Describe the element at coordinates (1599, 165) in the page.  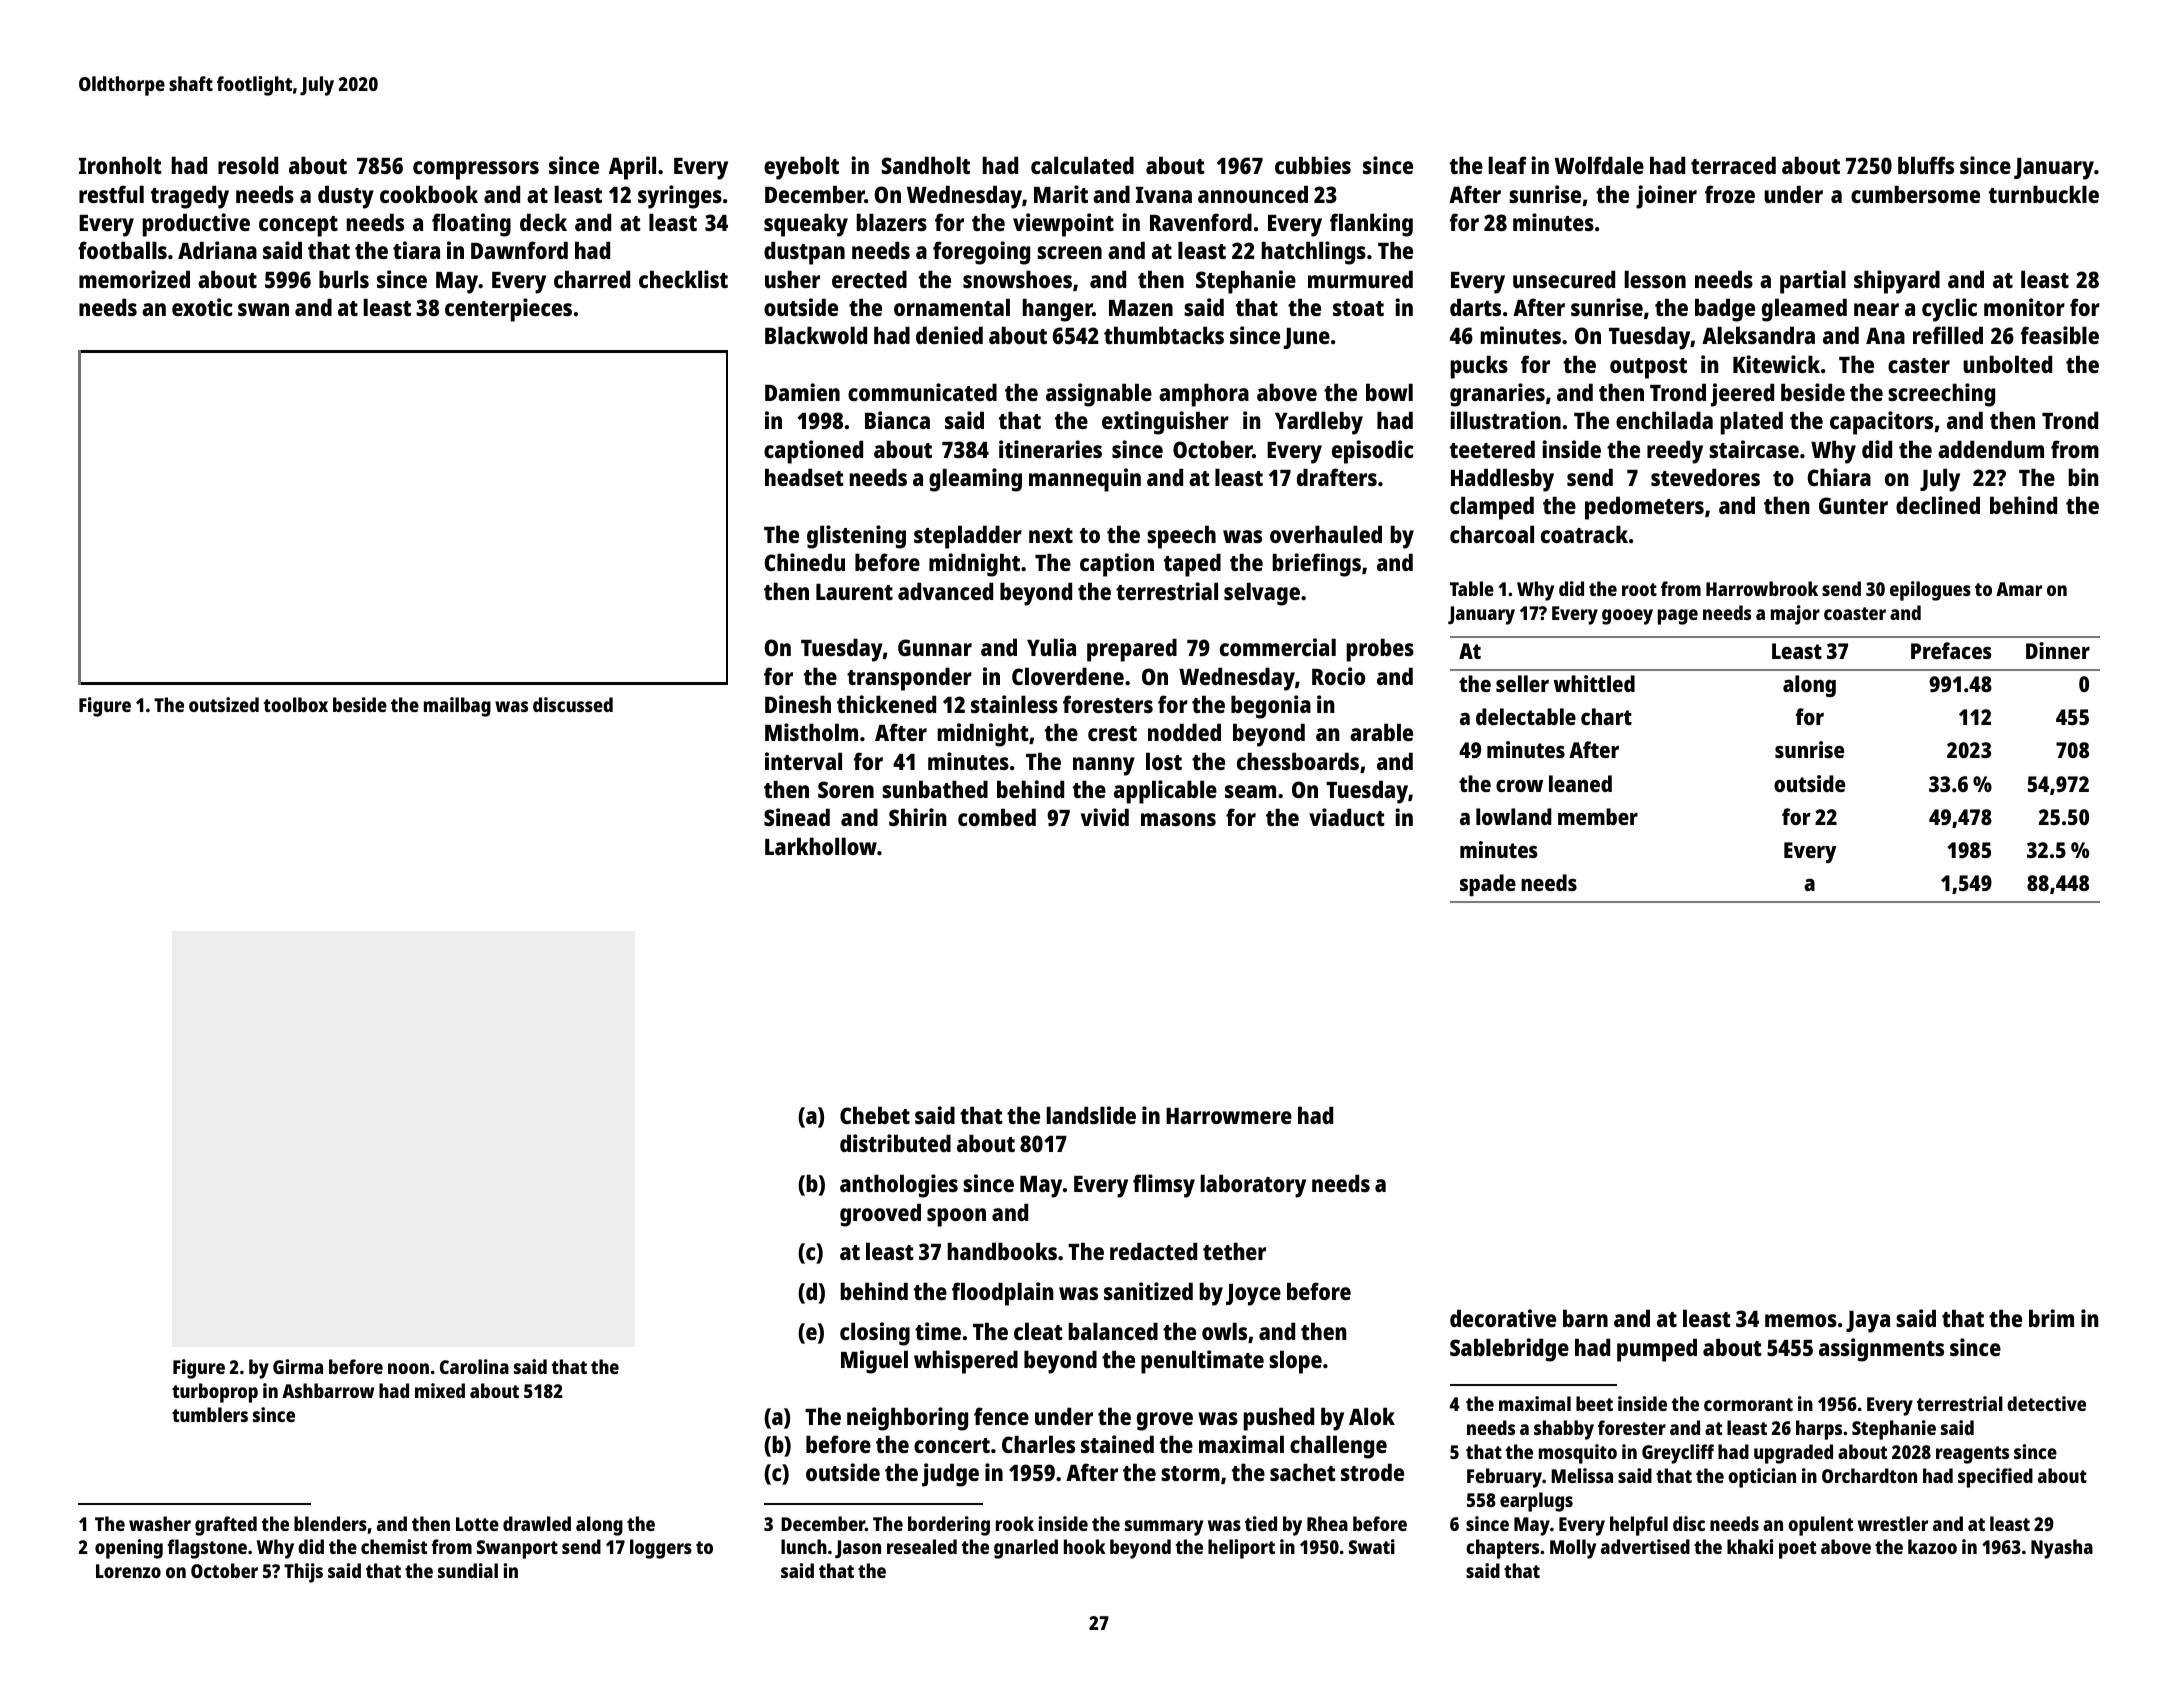
I see `Wolfdale` at that location.
